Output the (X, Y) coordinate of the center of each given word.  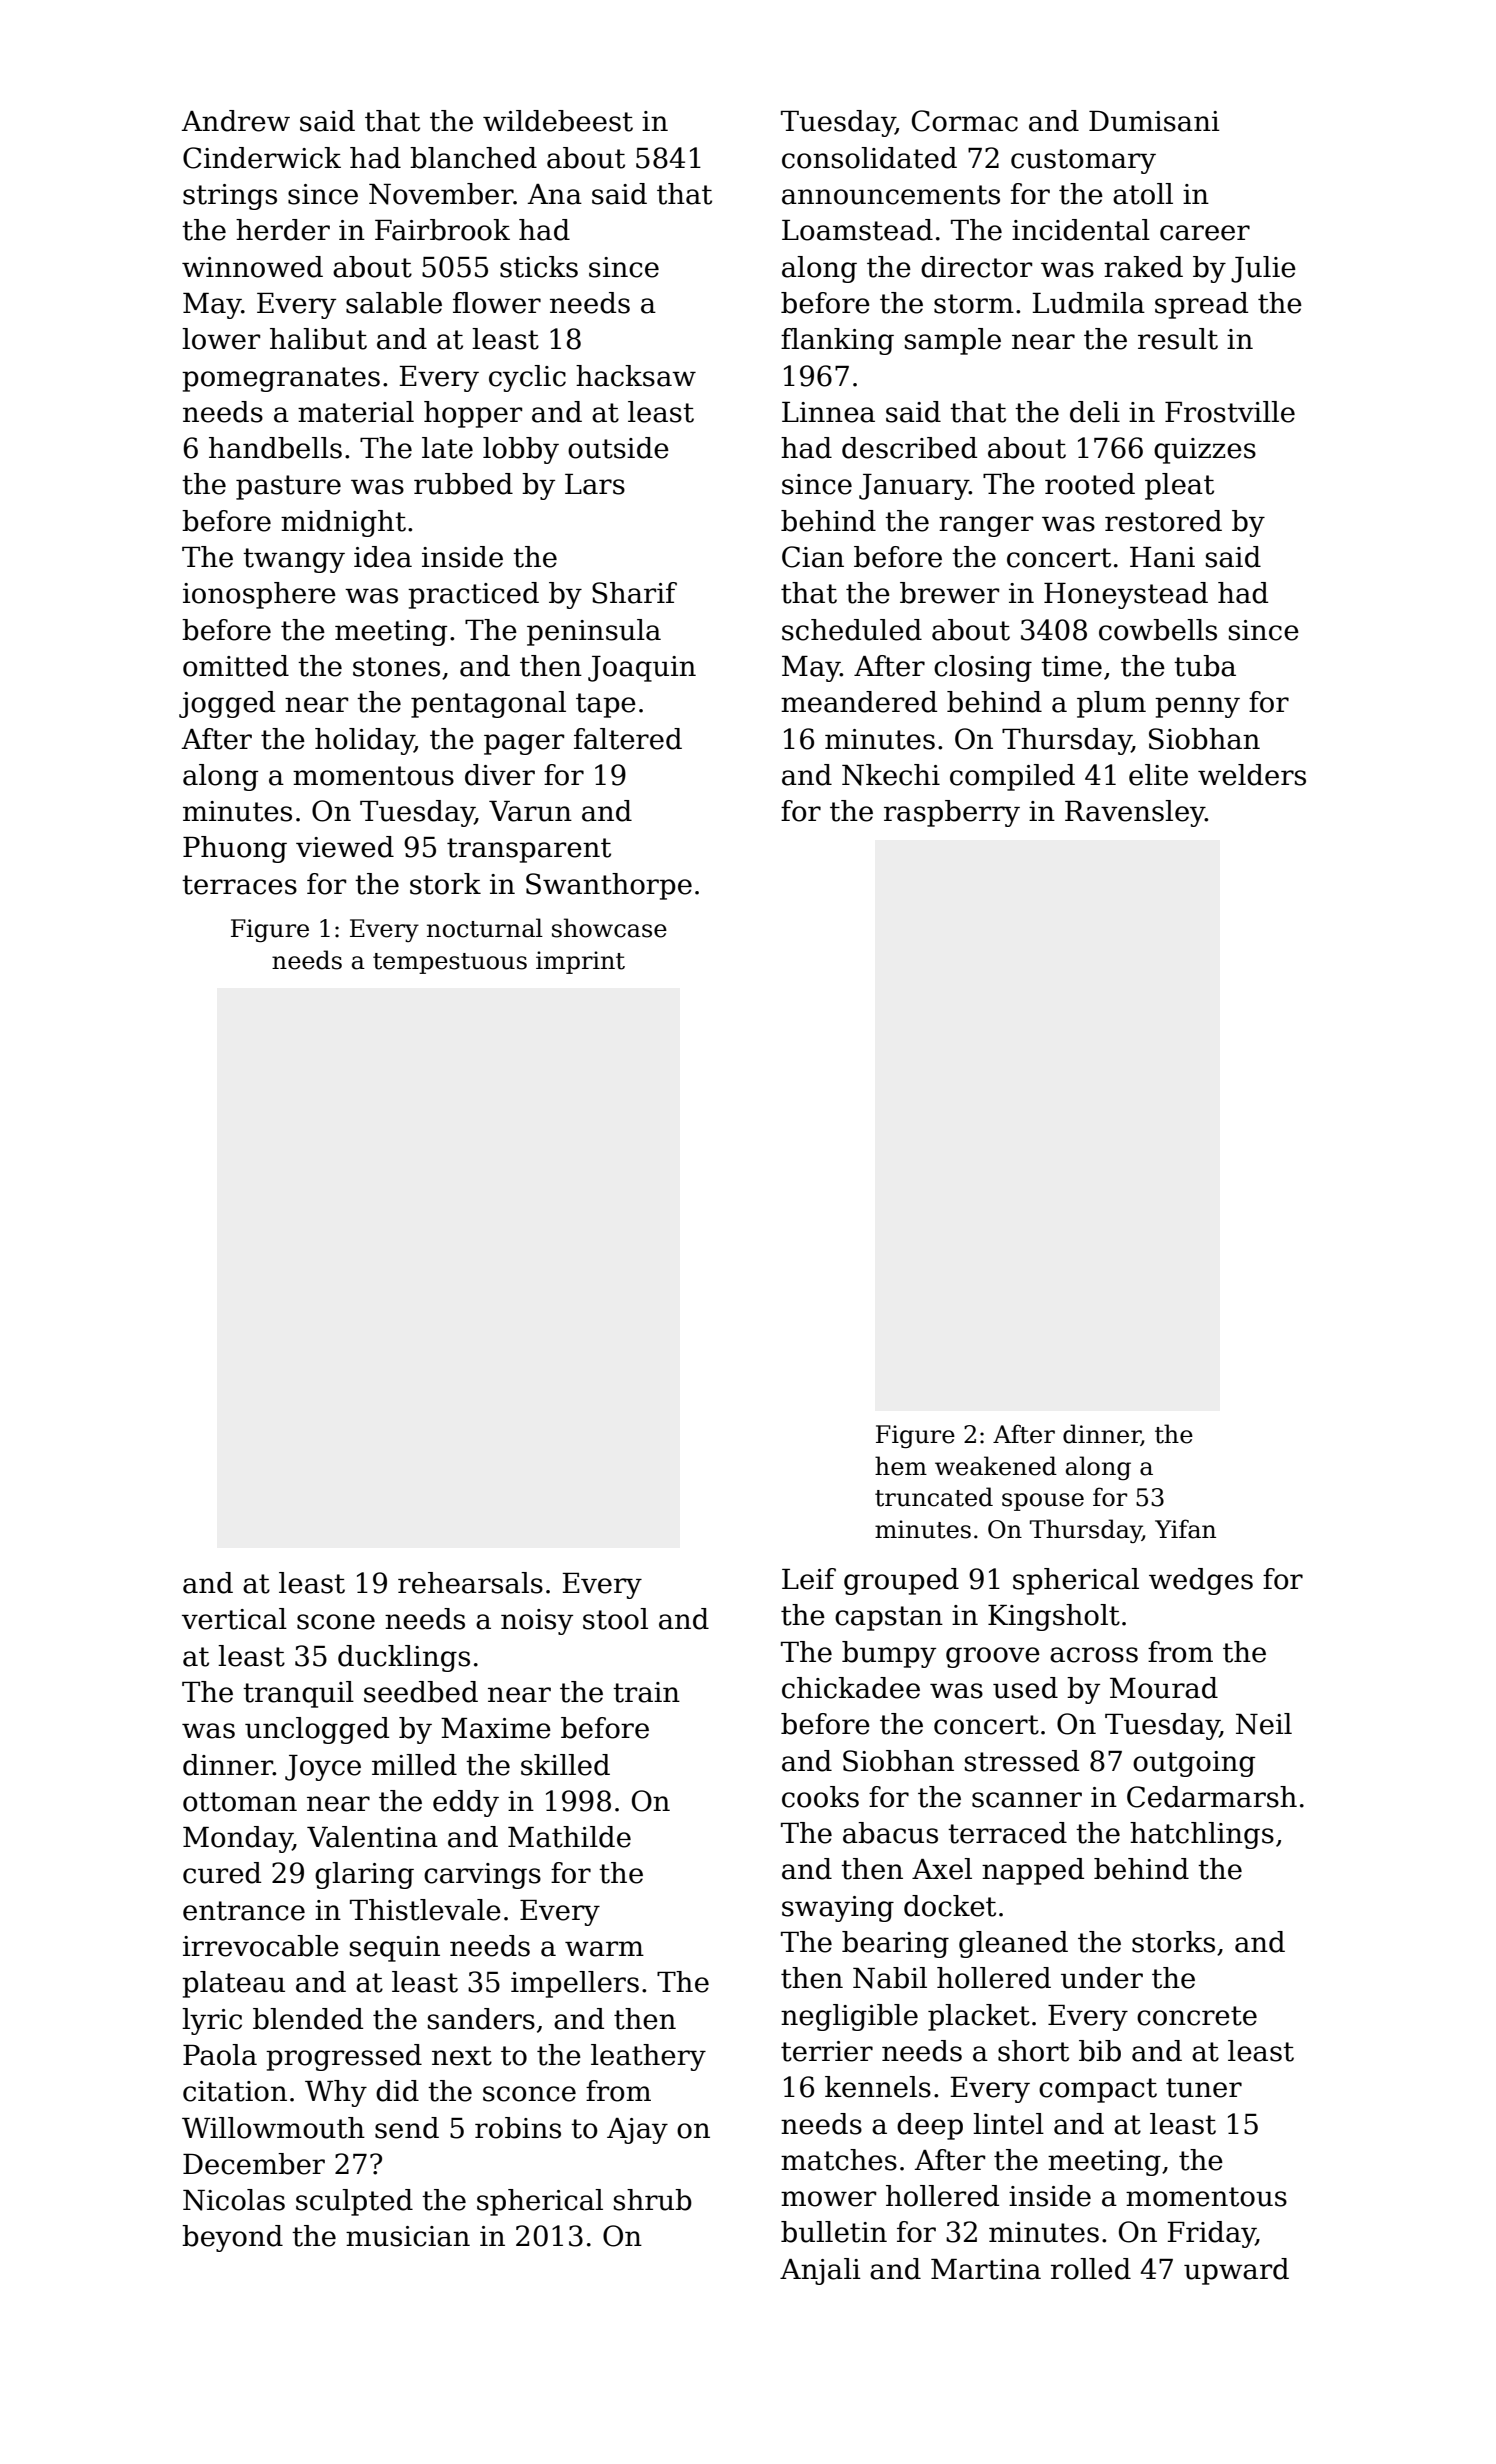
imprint (580, 962)
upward (1236, 2271)
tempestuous (450, 963)
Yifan (1185, 1529)
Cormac (965, 121)
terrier (827, 2051)
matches (839, 2160)
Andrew (235, 121)
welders (1252, 775)
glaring (364, 1875)
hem (901, 1466)
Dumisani (1154, 121)
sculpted (354, 2202)
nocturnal (485, 928)
